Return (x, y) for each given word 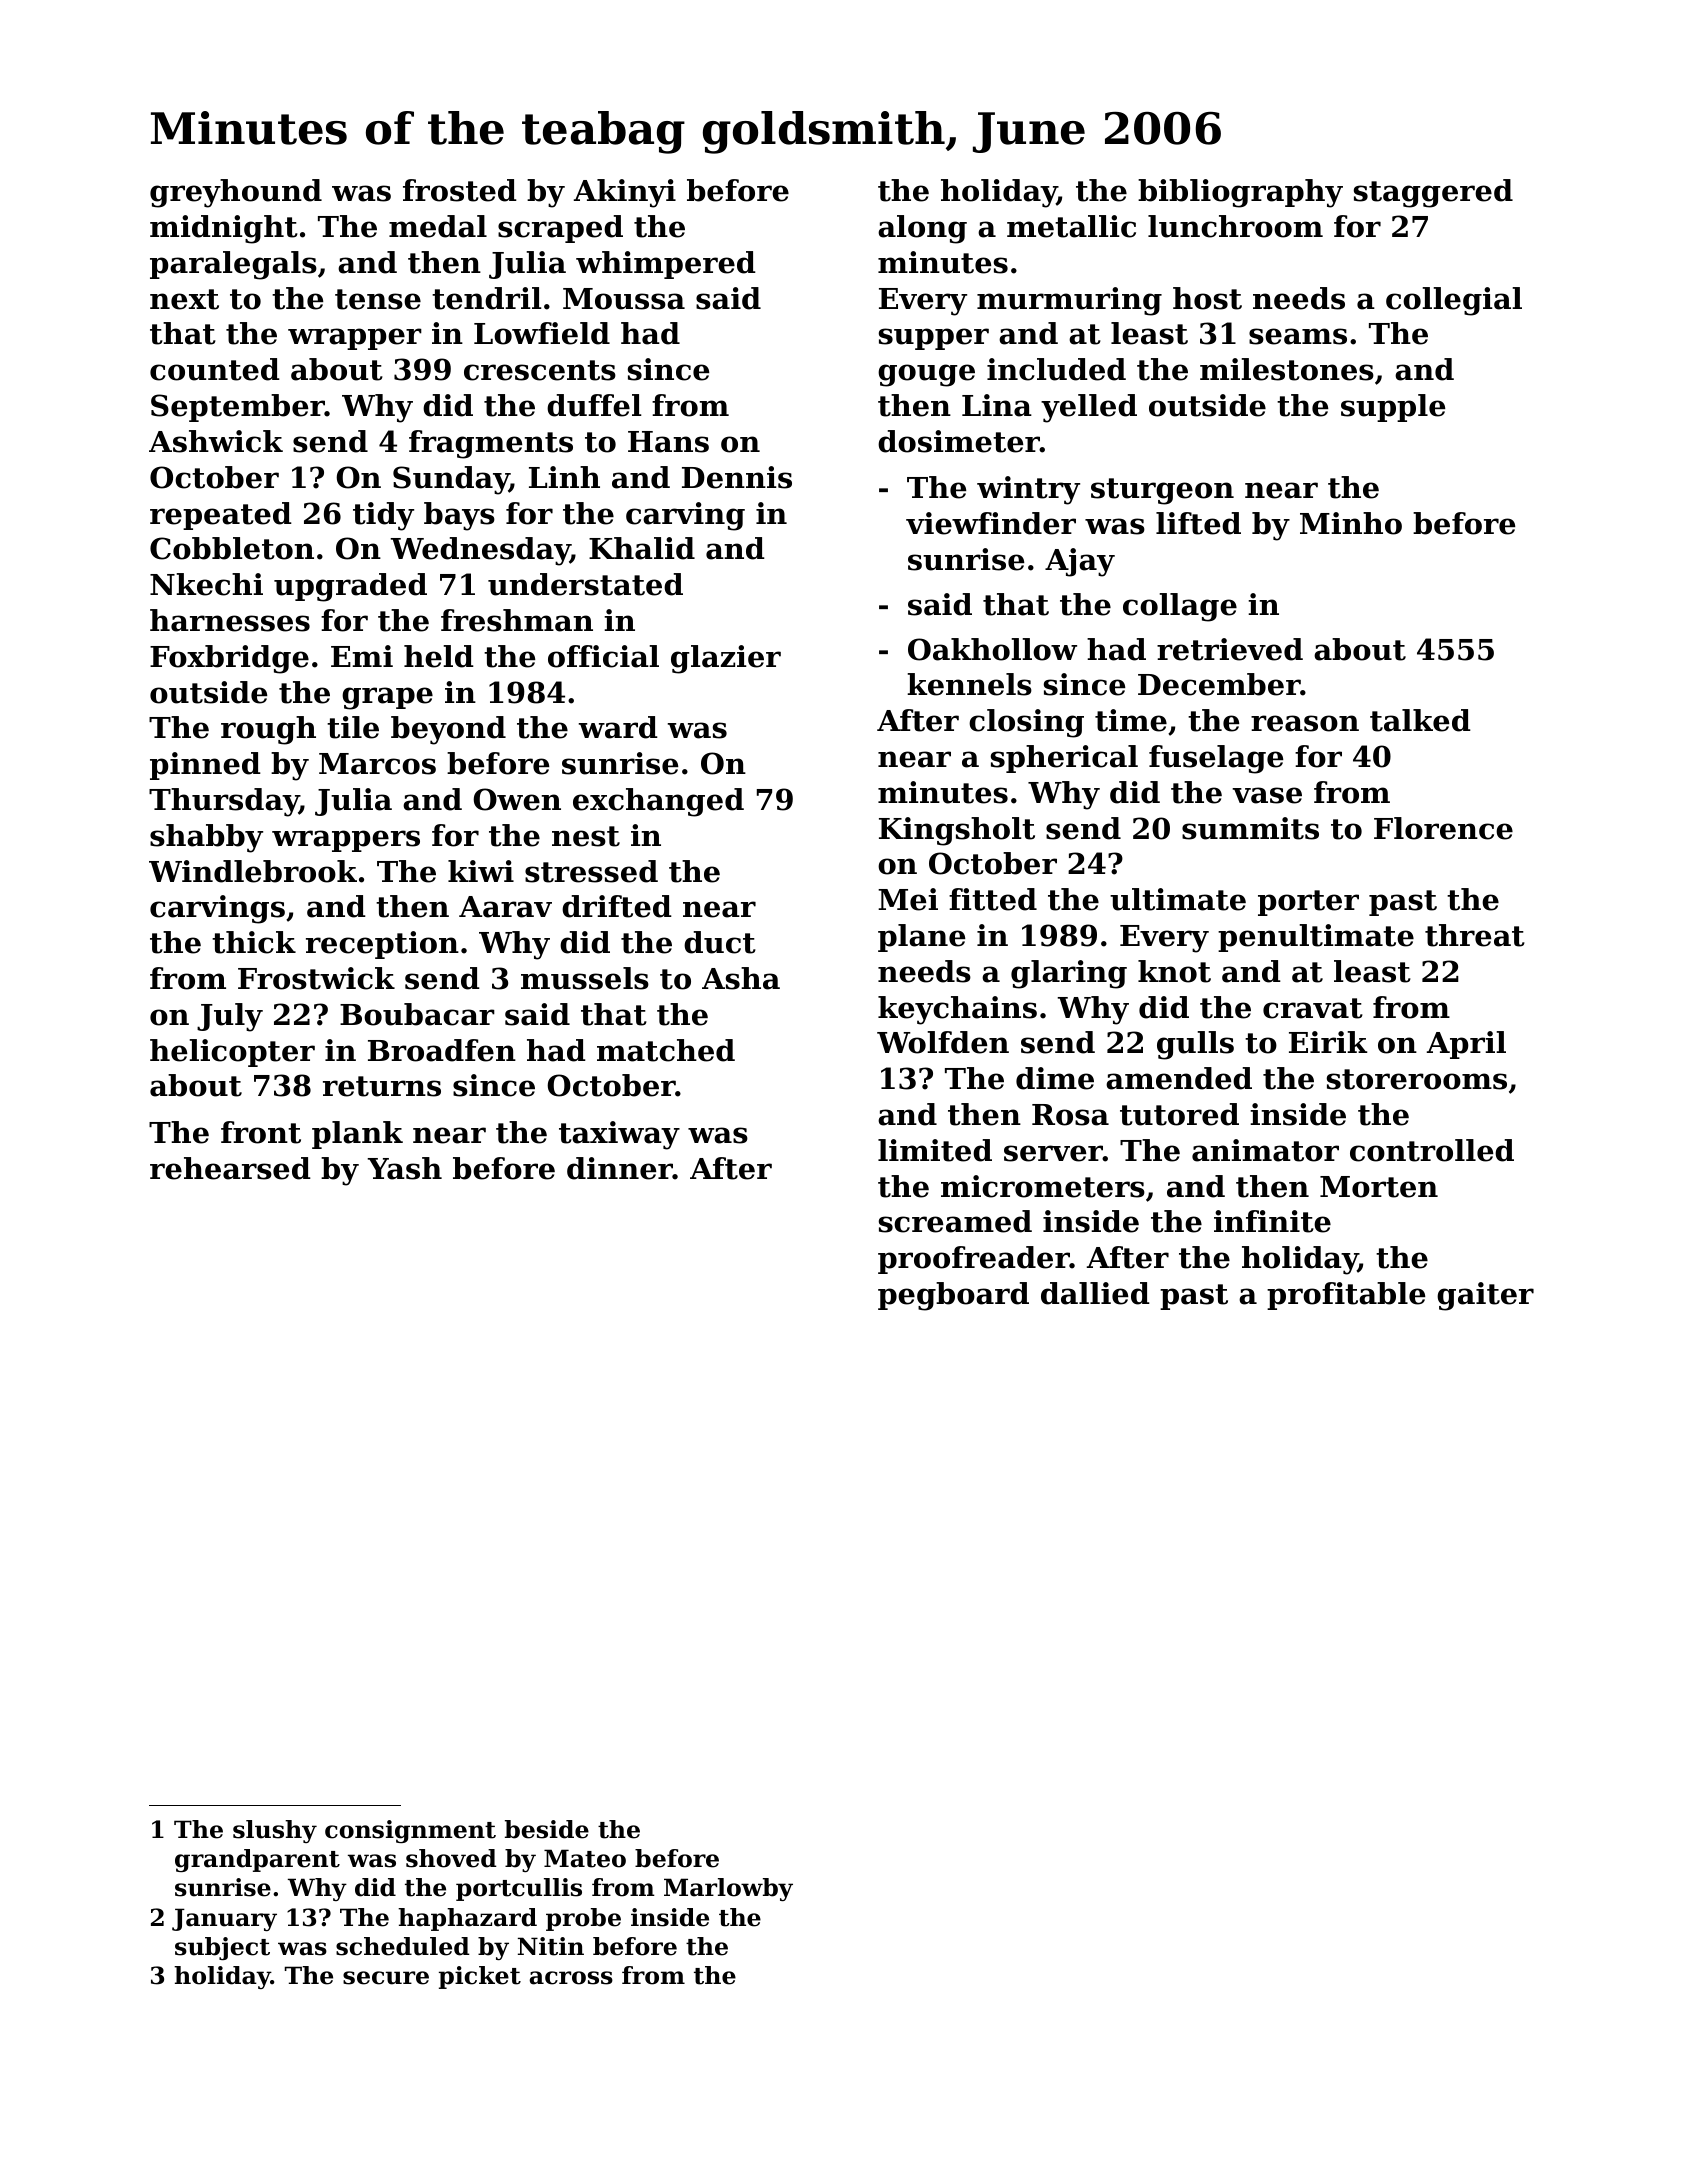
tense (378, 299)
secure (386, 1978)
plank (357, 1135)
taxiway (619, 1135)
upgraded (350, 587)
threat (1475, 935)
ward (618, 727)
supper (934, 339)
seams (1298, 336)
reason (1305, 723)
